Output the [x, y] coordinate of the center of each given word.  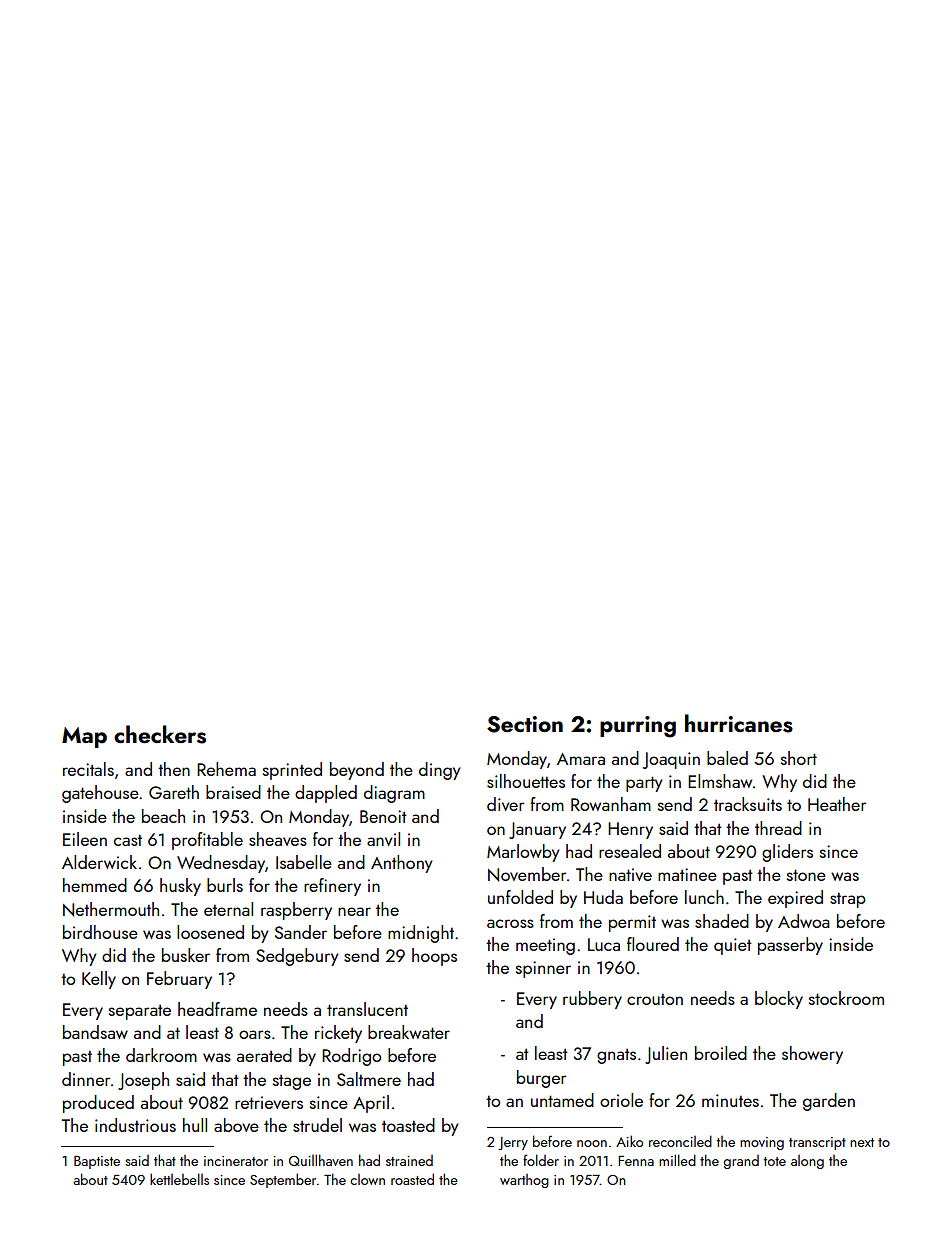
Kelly [99, 980]
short [799, 758]
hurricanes [739, 723]
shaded [722, 921]
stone [806, 875]
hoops [434, 957]
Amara [581, 759]
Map [84, 737]
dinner [86, 1079]
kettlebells [179, 1179]
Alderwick [99, 862]
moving [762, 1143]
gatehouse [100, 794]
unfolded [520, 897]
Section [525, 724]
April [371, 1104]
